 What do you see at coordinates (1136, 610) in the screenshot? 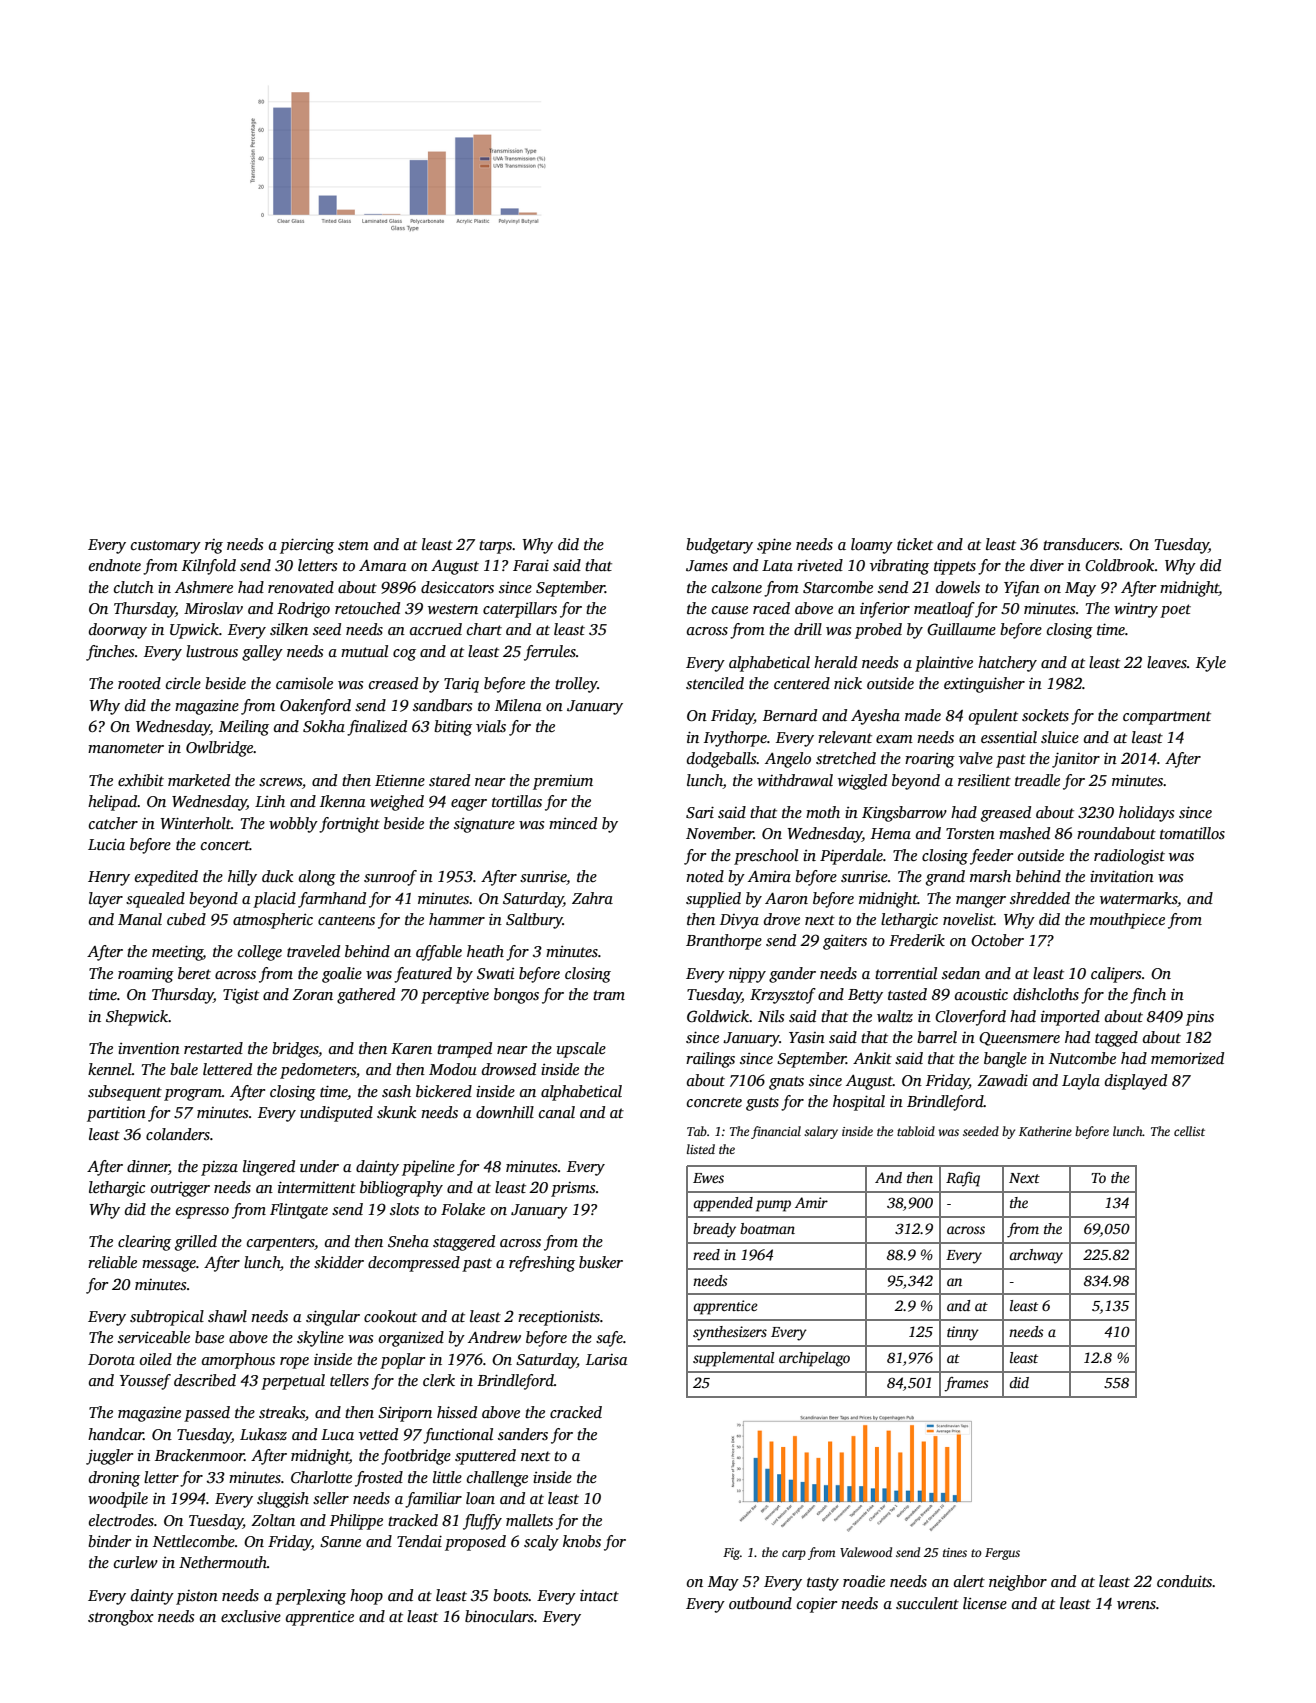
I see `wintry` at bounding box center [1136, 610].
